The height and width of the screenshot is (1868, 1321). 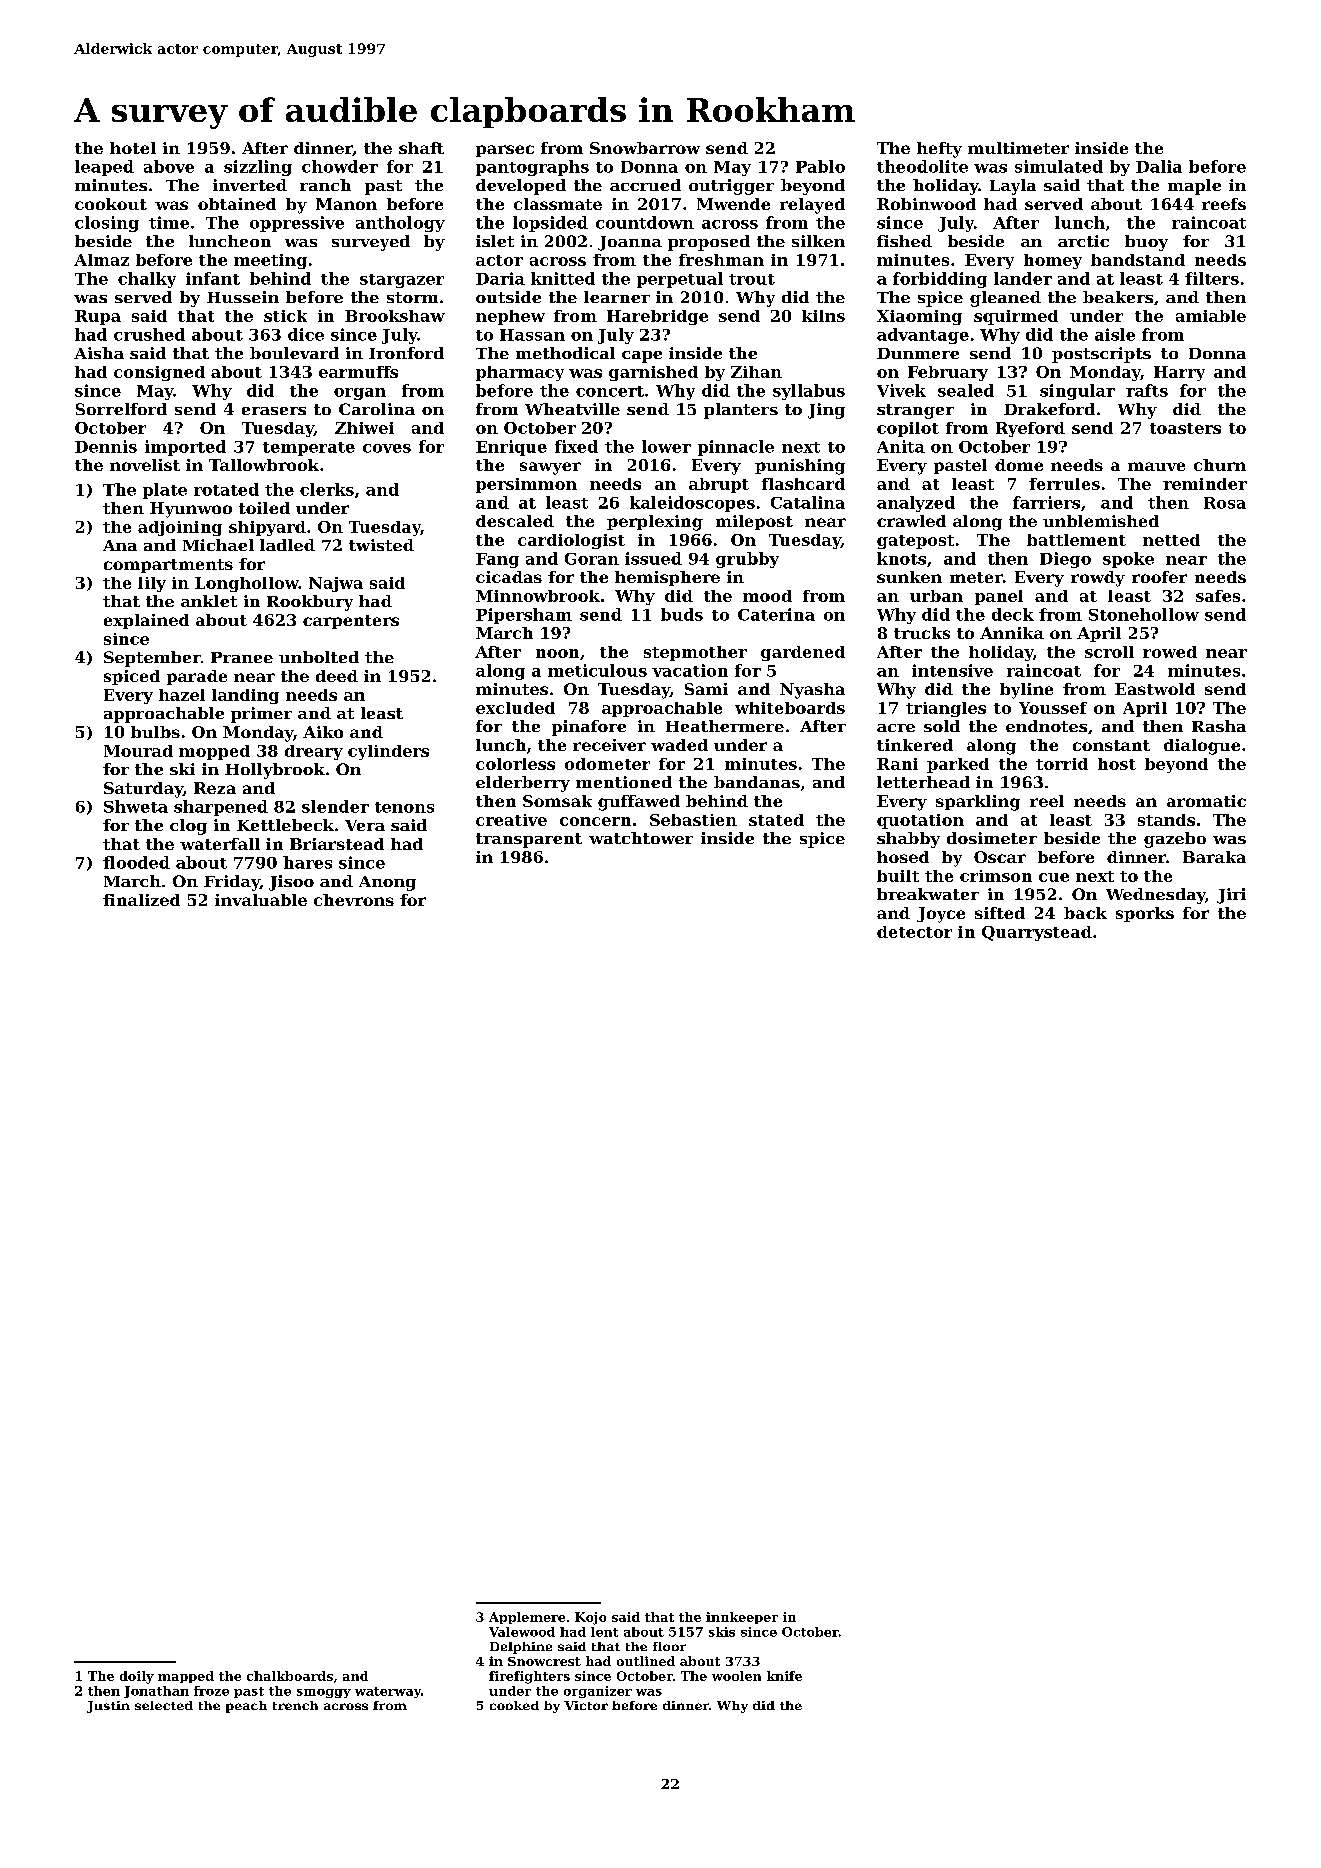 I want to click on parsec, so click(x=505, y=151).
